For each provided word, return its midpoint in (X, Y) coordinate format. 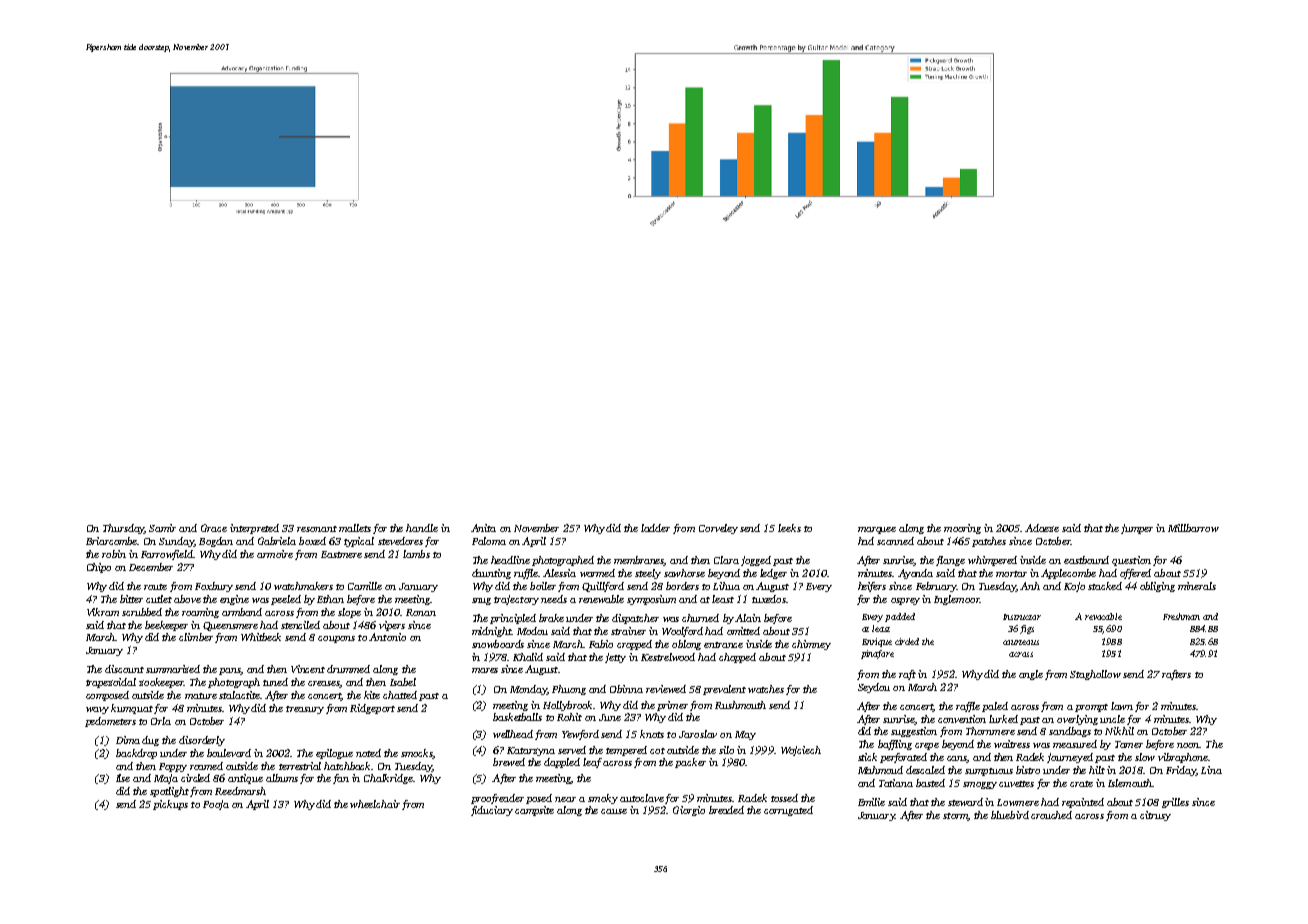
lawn (1122, 706)
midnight (491, 632)
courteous (1021, 642)
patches (989, 542)
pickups (170, 805)
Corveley (718, 529)
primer (672, 706)
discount (124, 669)
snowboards (498, 644)
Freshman (1181, 616)
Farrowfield (167, 555)
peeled (286, 600)
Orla (161, 721)
